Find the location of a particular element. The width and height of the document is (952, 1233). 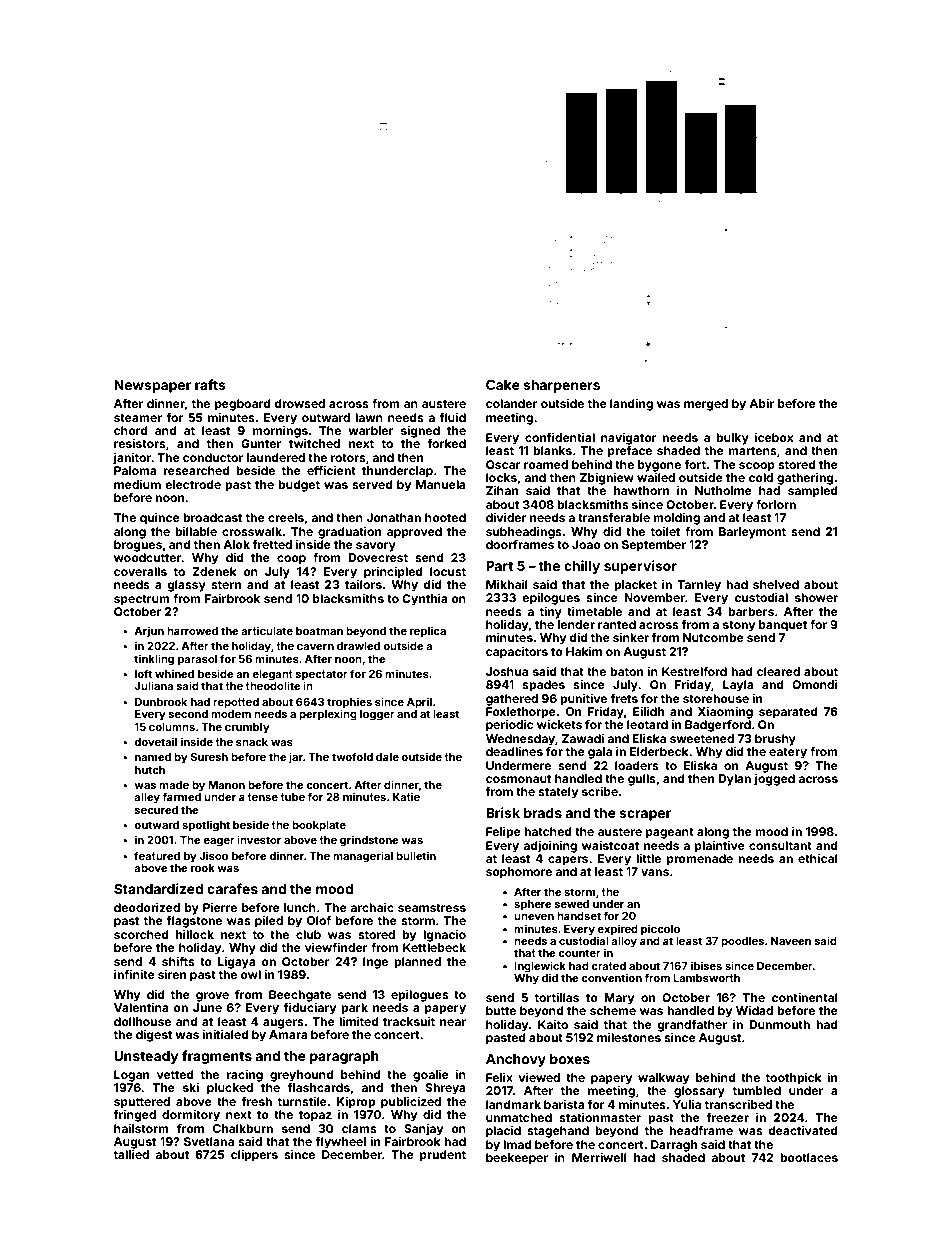

tiny is located at coordinates (551, 613).
